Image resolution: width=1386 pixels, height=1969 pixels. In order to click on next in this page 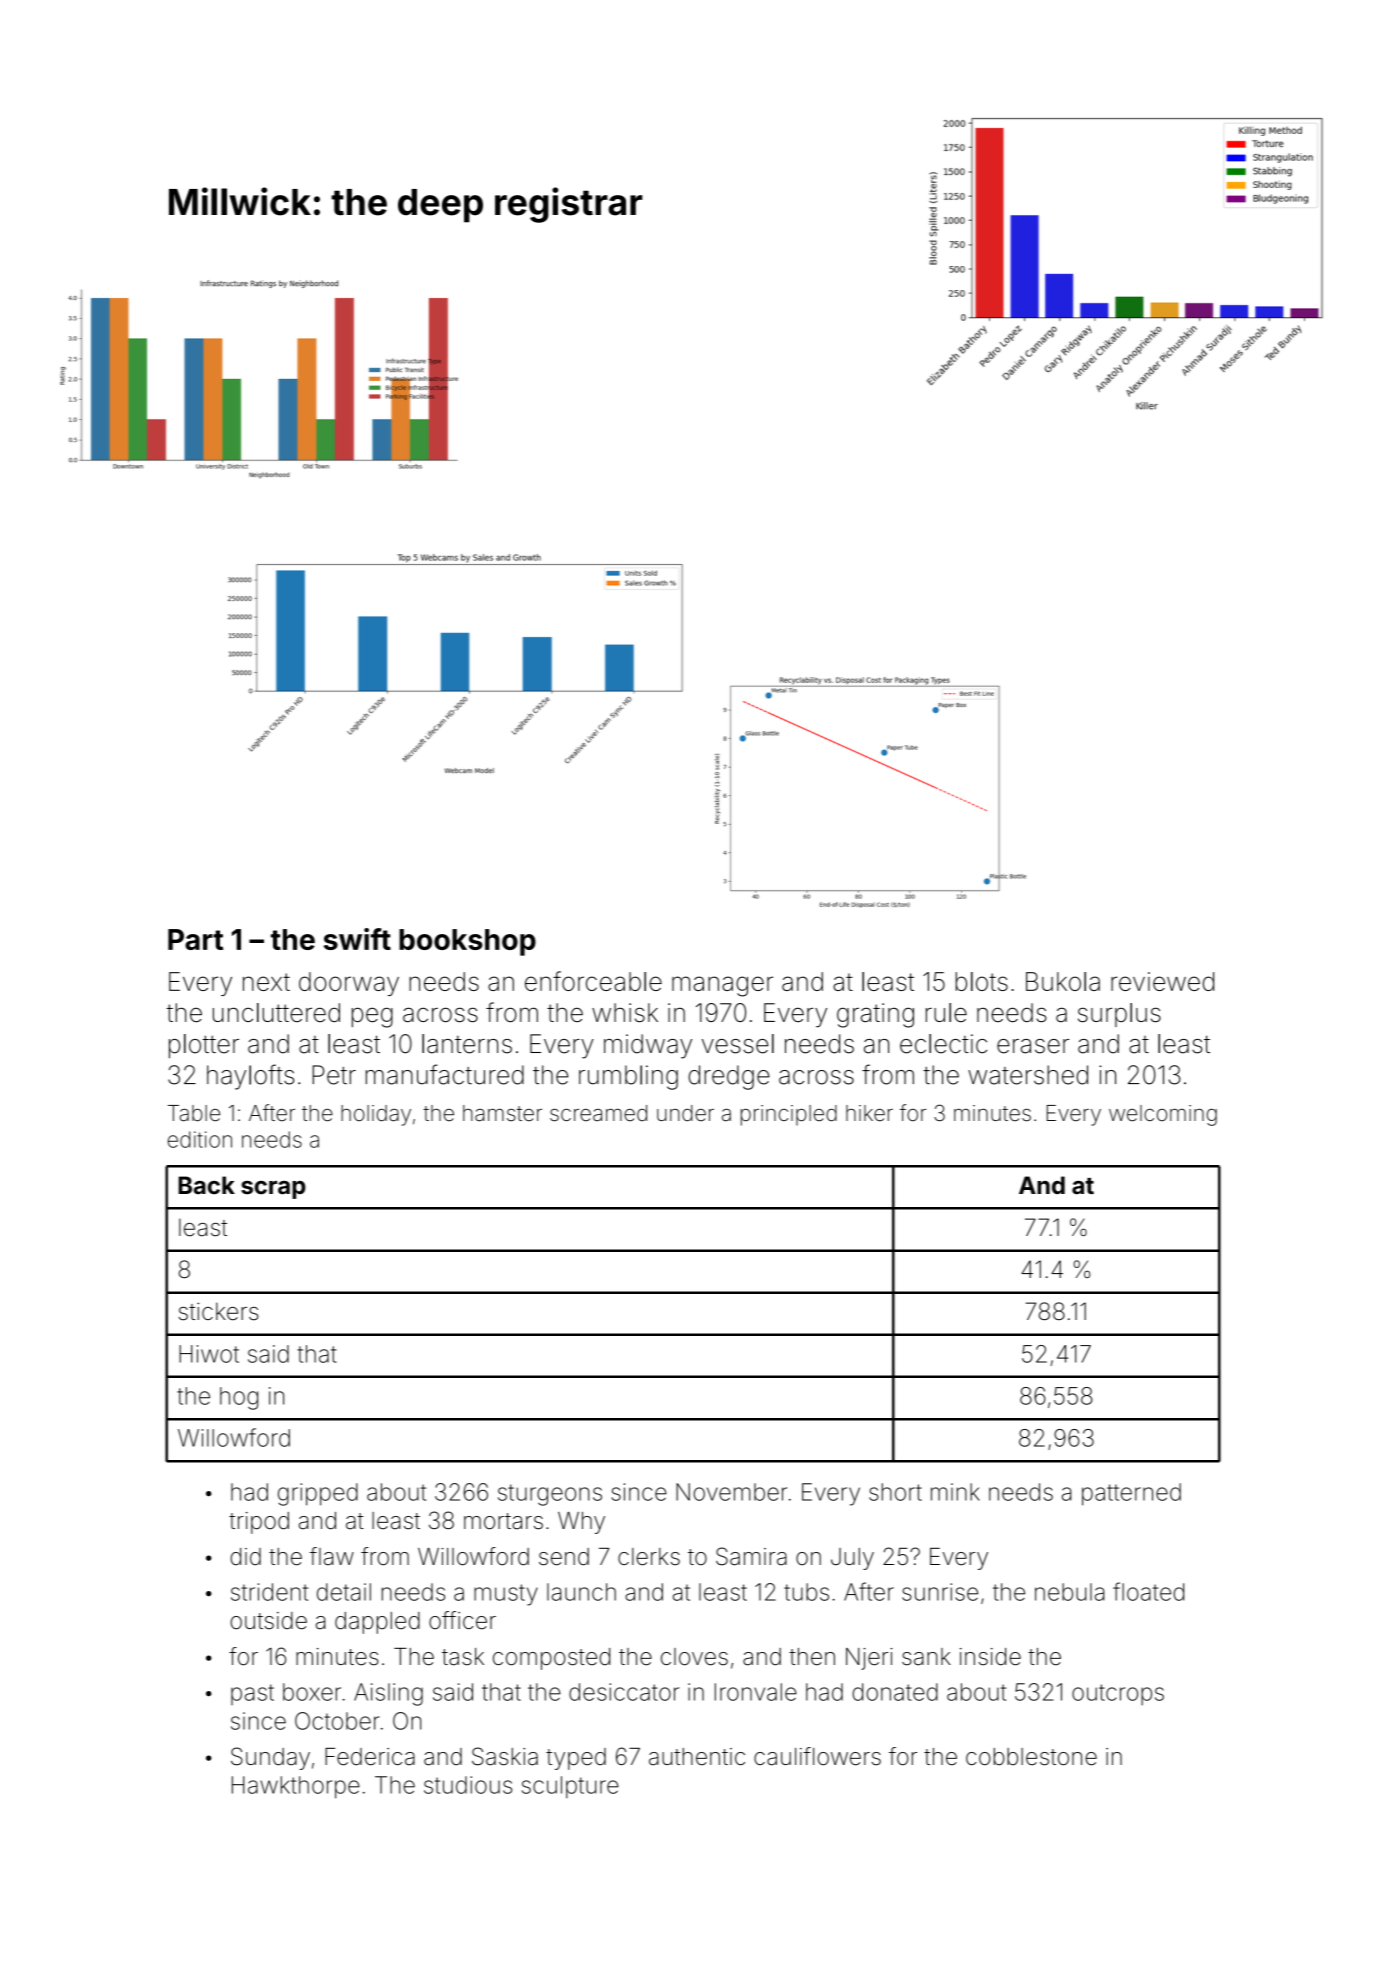, I will do `click(266, 982)`.
